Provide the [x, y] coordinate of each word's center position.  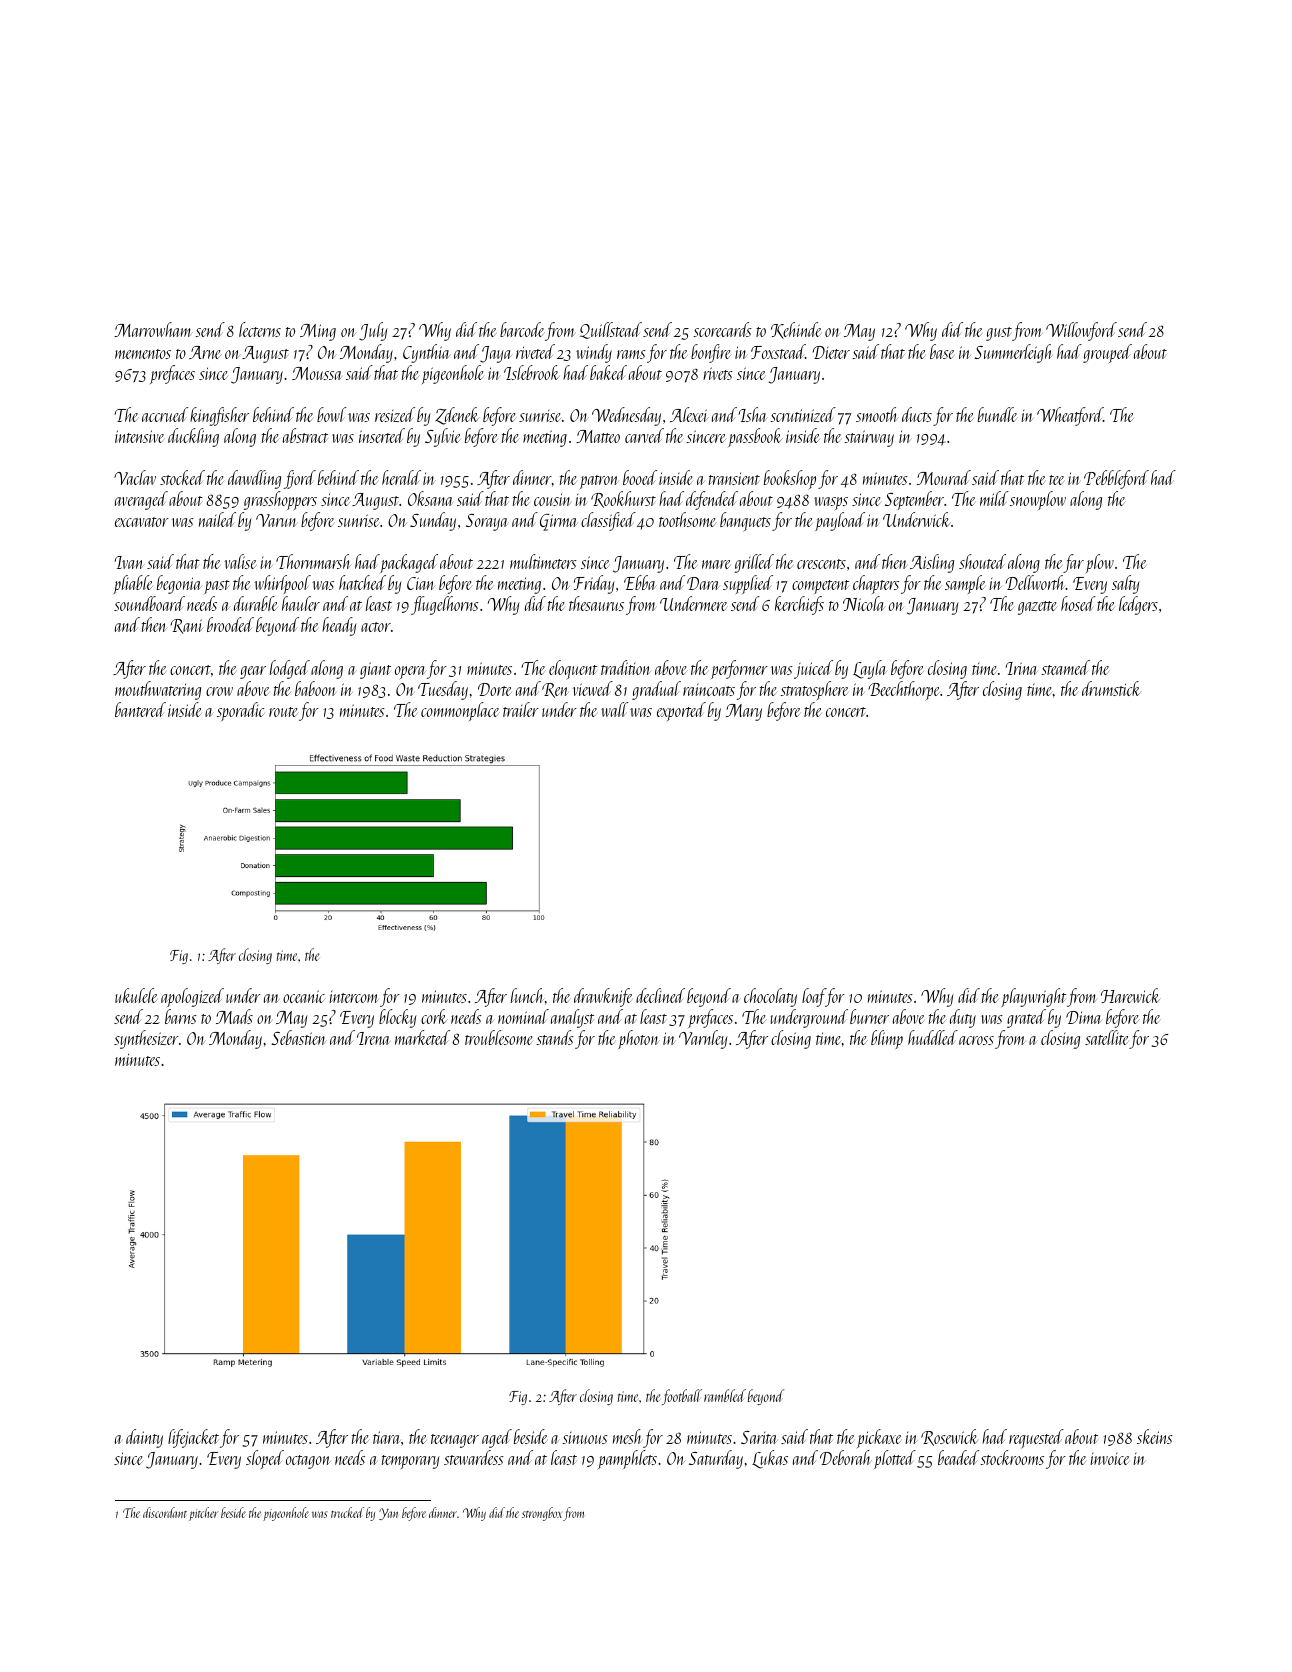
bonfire [711, 353]
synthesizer [146, 1039]
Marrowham [153, 329]
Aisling [932, 563]
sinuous [585, 1438]
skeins [1155, 1436]
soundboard [149, 603]
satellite [1107, 1037]
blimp [887, 1039]
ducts [917, 414]
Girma [559, 522]
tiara [387, 1437]
